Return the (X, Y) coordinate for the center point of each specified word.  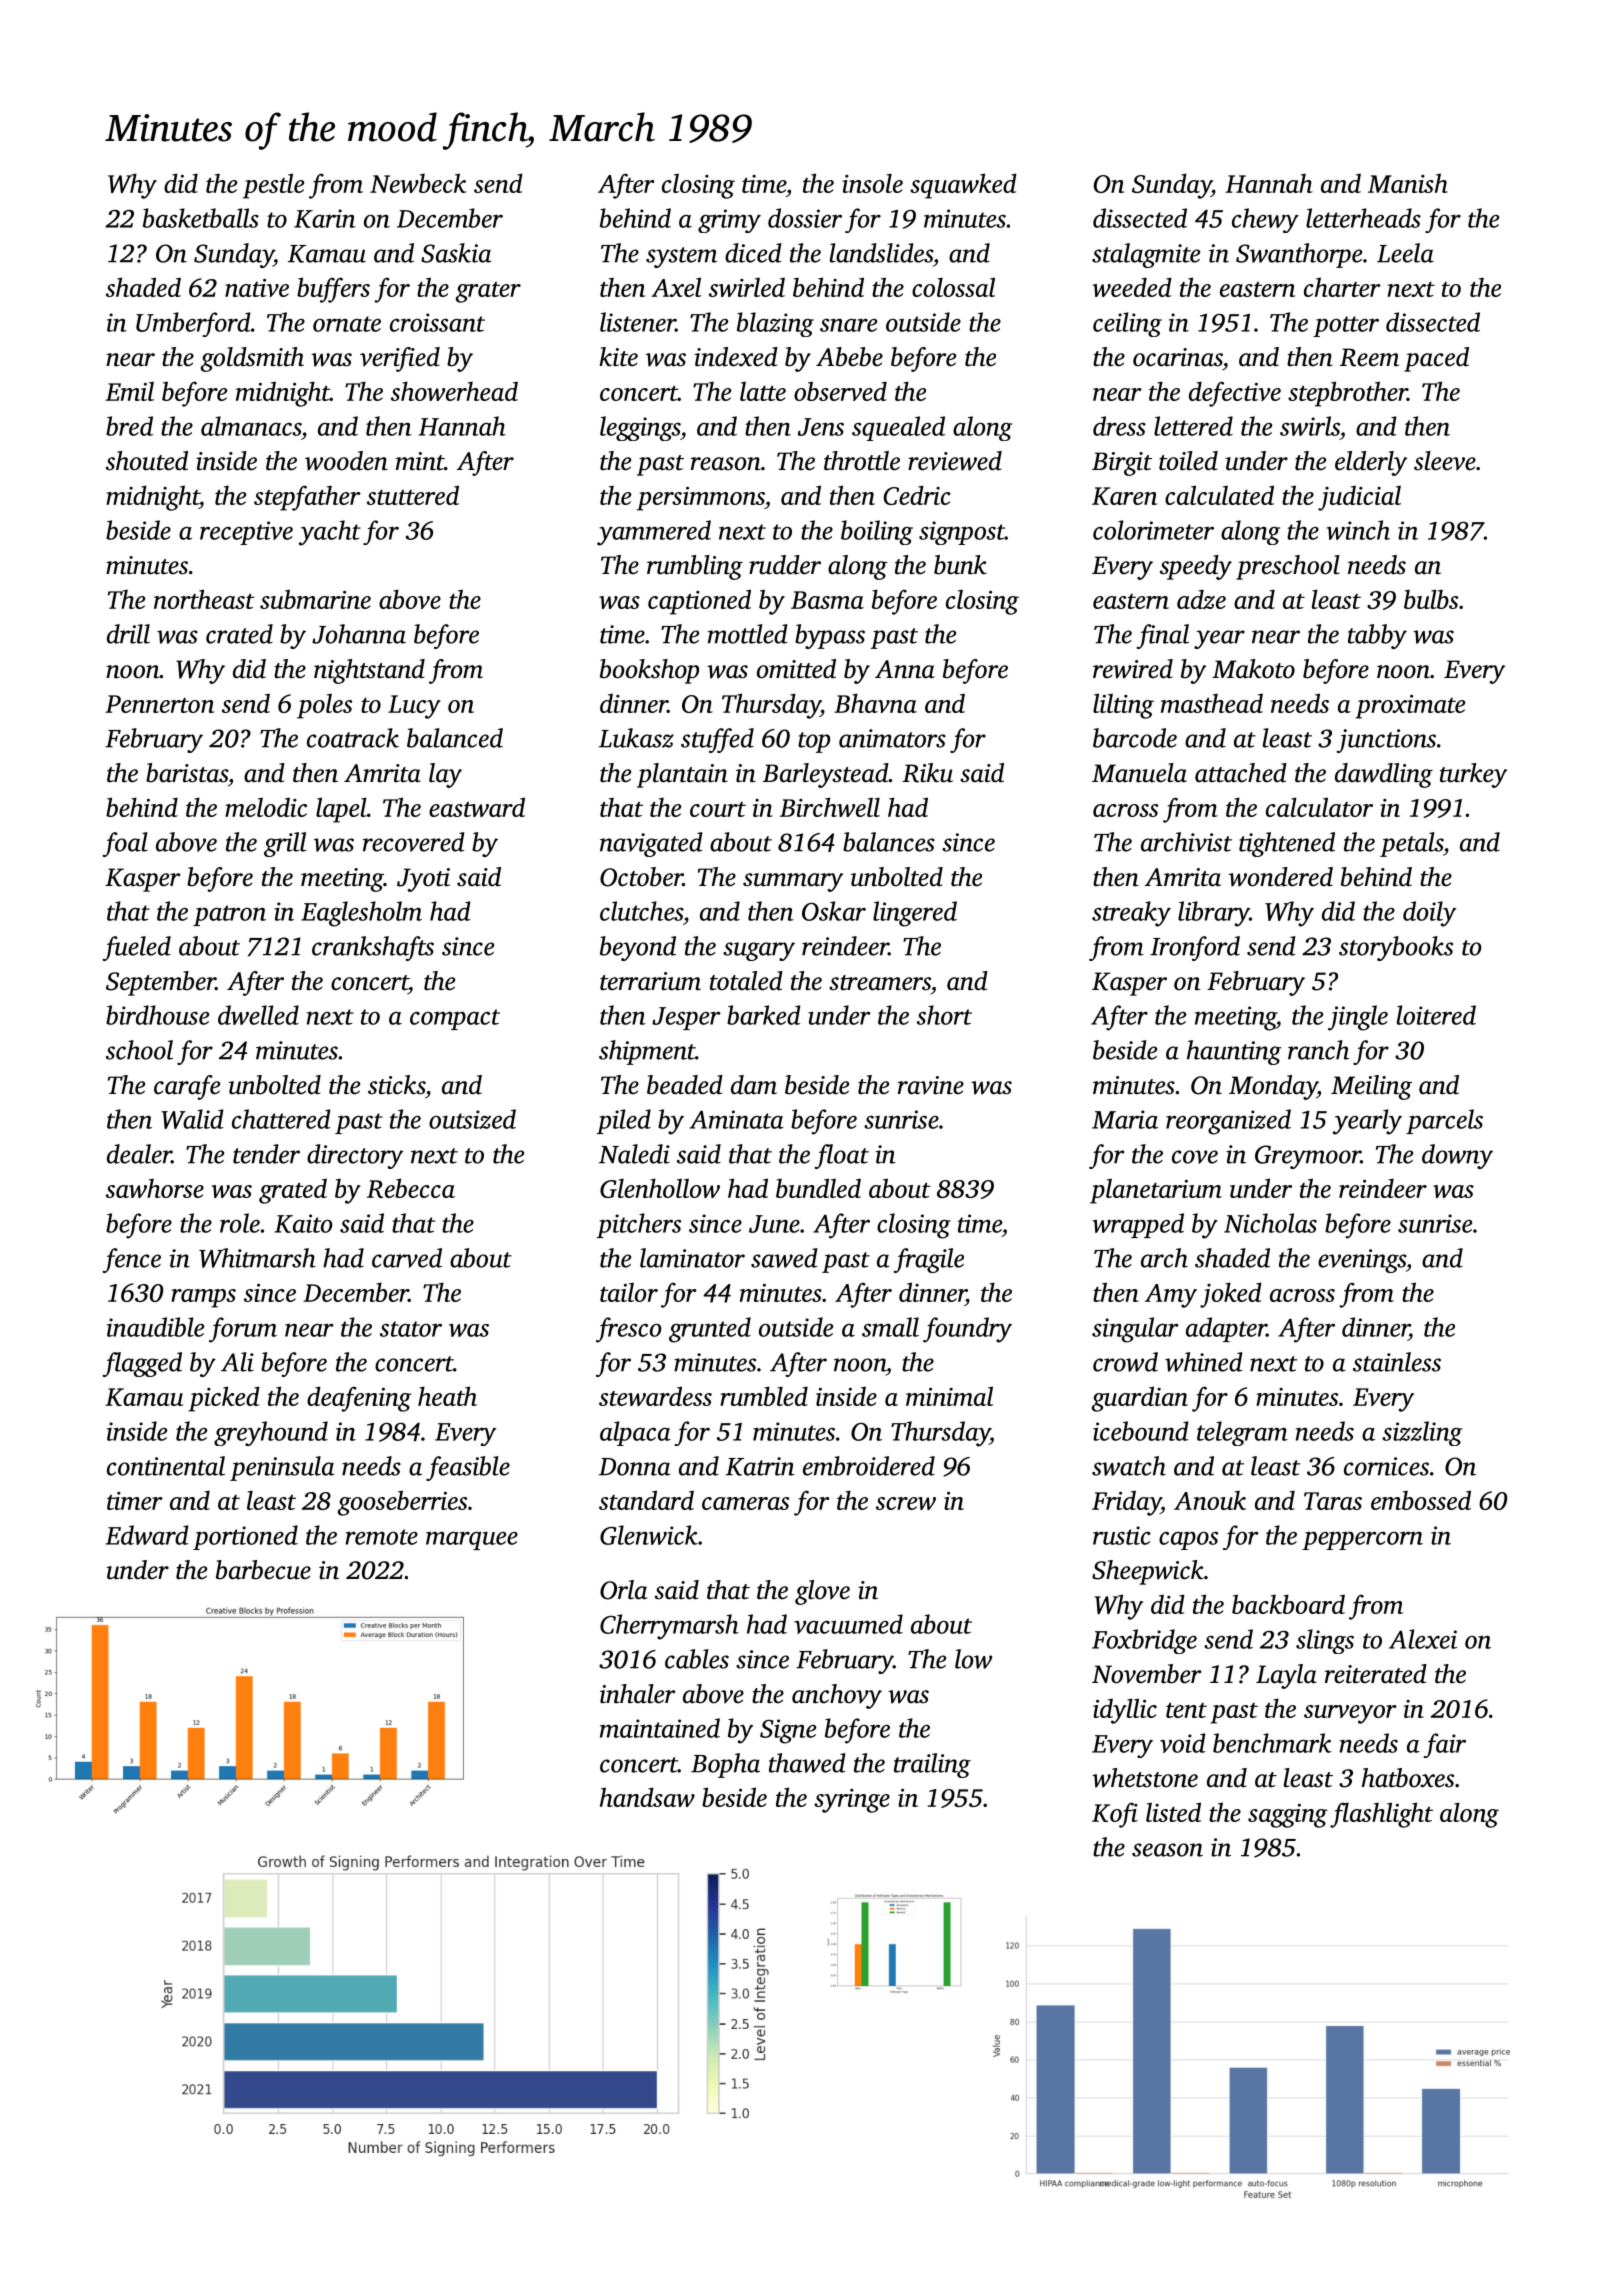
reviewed (955, 461)
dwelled (258, 1015)
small (890, 1327)
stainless (1397, 1362)
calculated (1219, 495)
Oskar (834, 911)
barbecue (263, 1570)
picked (224, 1399)
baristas (187, 773)
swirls (1310, 426)
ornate (347, 324)
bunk (960, 565)
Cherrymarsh (669, 1627)
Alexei (1423, 1639)
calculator (1319, 807)
